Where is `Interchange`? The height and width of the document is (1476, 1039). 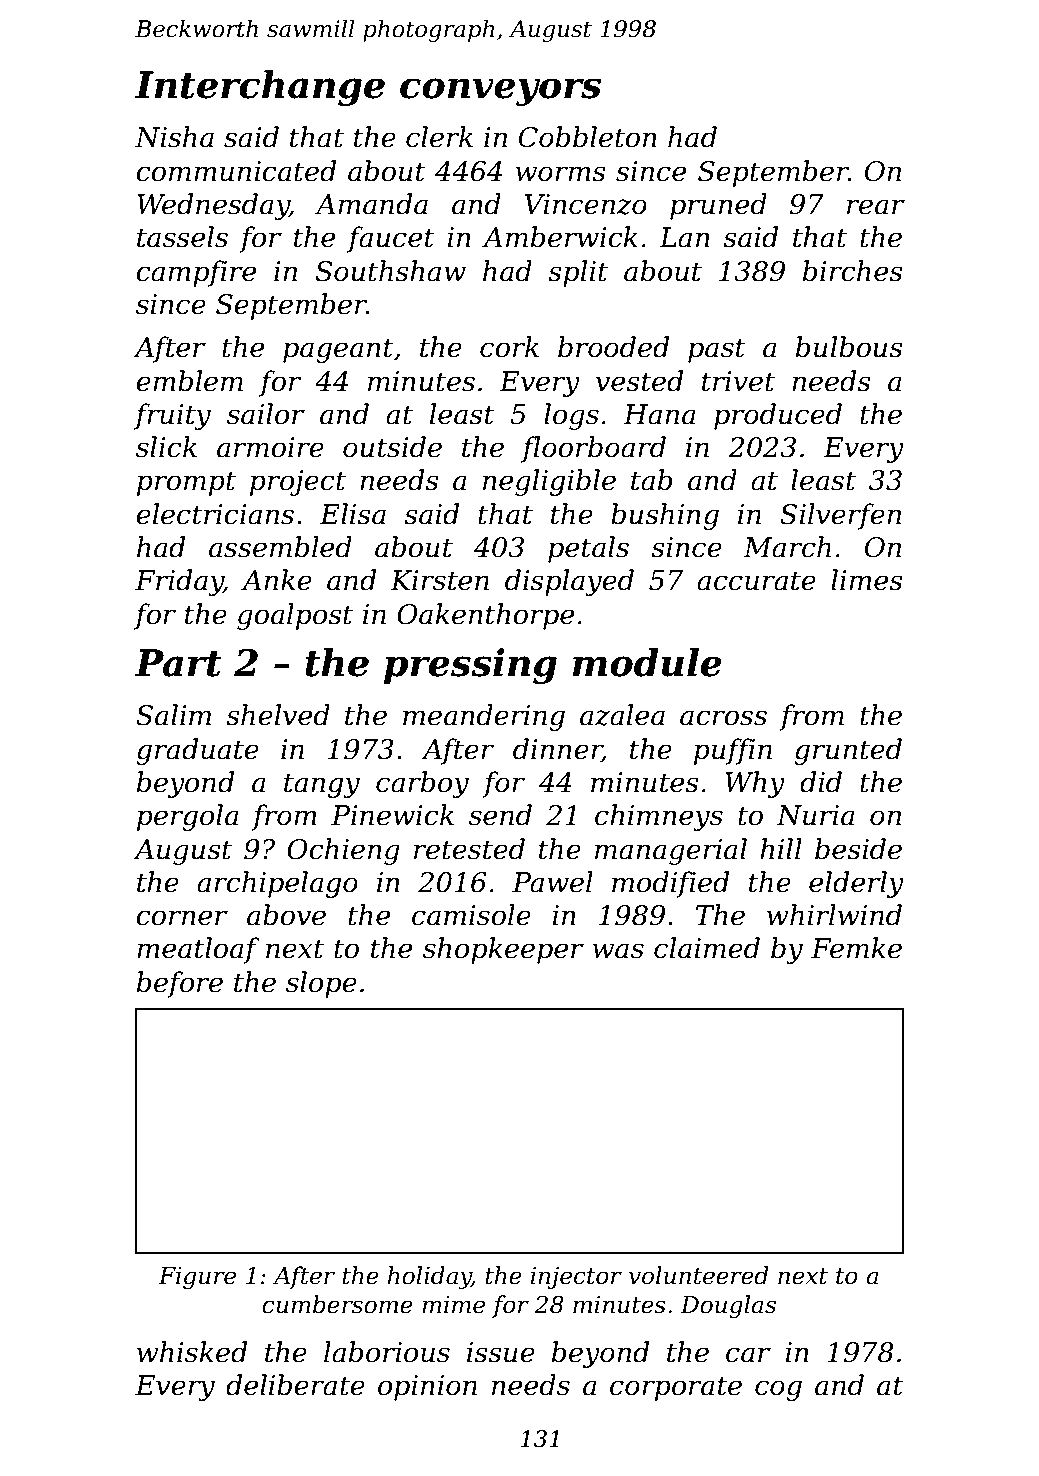 Interchange is located at coordinates (260, 88).
